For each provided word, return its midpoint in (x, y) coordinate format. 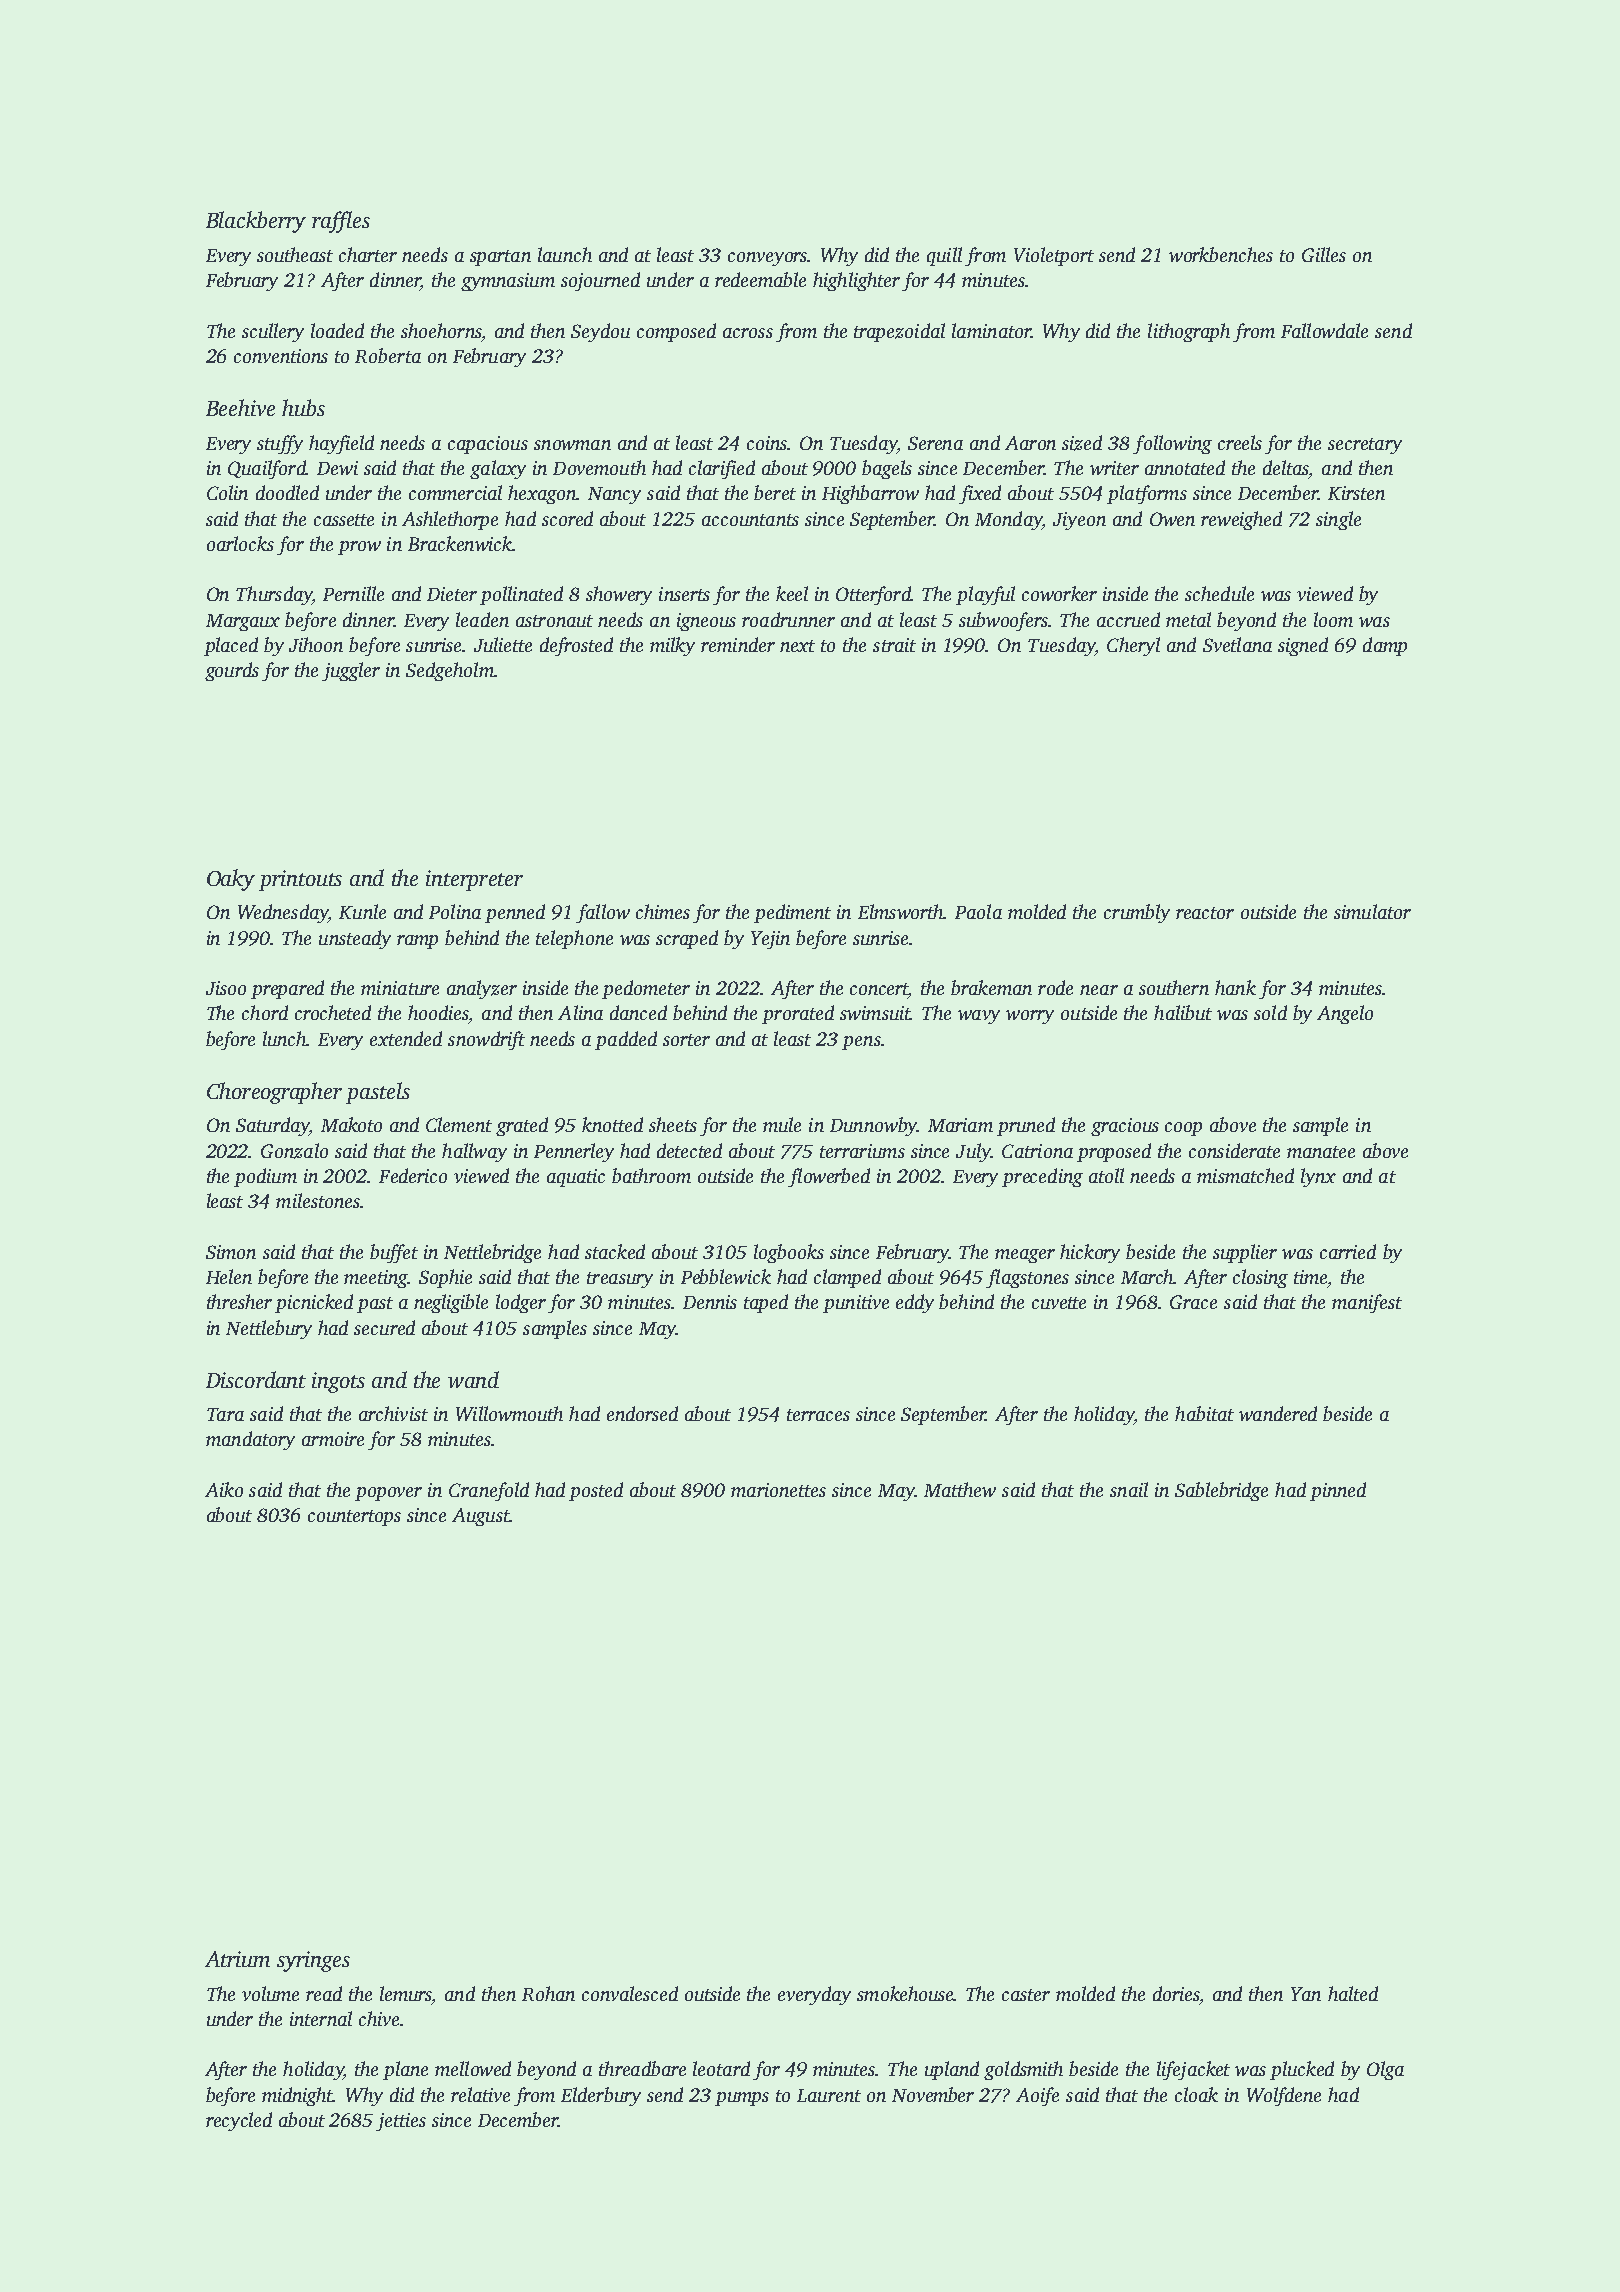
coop (1183, 1129)
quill (944, 256)
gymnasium (508, 282)
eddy (915, 1303)
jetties (401, 2122)
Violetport (1054, 256)
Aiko (224, 1489)
